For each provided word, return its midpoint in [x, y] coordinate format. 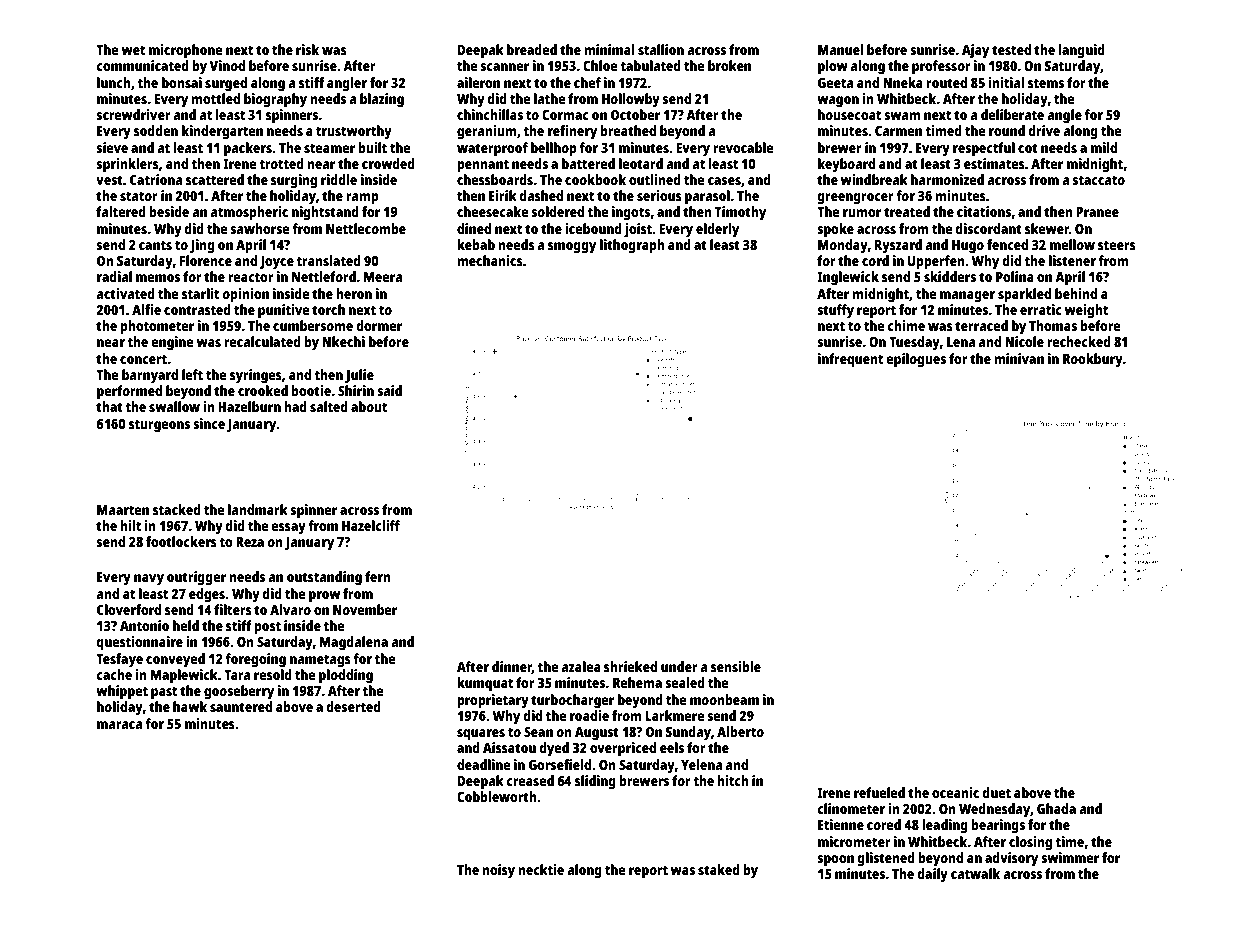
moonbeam [724, 699]
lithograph [632, 246]
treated [907, 211]
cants [155, 245]
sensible [736, 666]
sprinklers [127, 165]
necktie [541, 869]
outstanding [324, 578]
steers [1117, 245]
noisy [498, 871]
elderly [717, 230]
